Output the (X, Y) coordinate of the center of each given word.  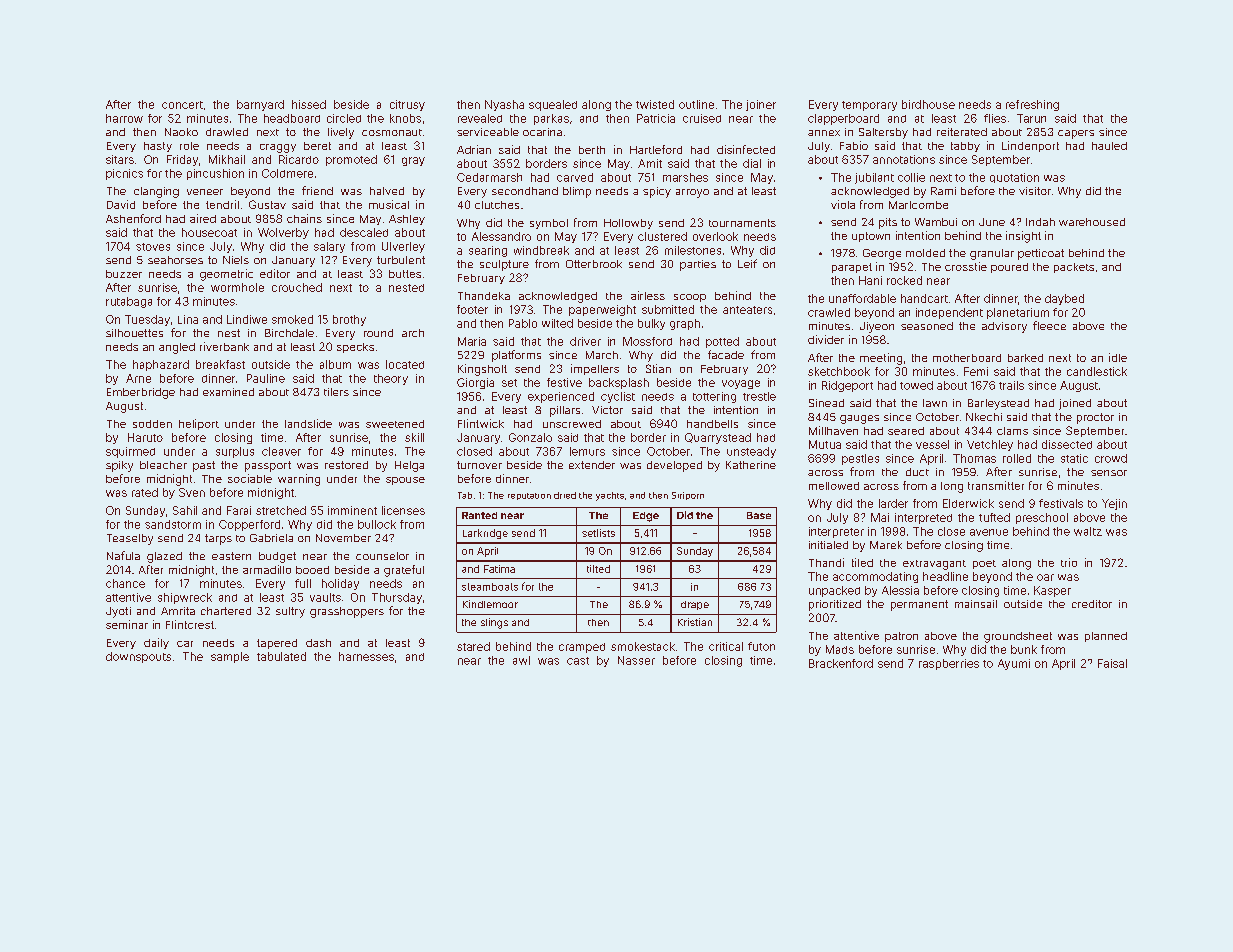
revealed (480, 118)
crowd (1111, 458)
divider (826, 339)
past (204, 466)
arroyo (692, 193)
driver (585, 341)
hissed (309, 104)
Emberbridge (141, 393)
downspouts (138, 657)
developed (674, 466)
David (121, 204)
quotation (1014, 178)
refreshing (1032, 105)
